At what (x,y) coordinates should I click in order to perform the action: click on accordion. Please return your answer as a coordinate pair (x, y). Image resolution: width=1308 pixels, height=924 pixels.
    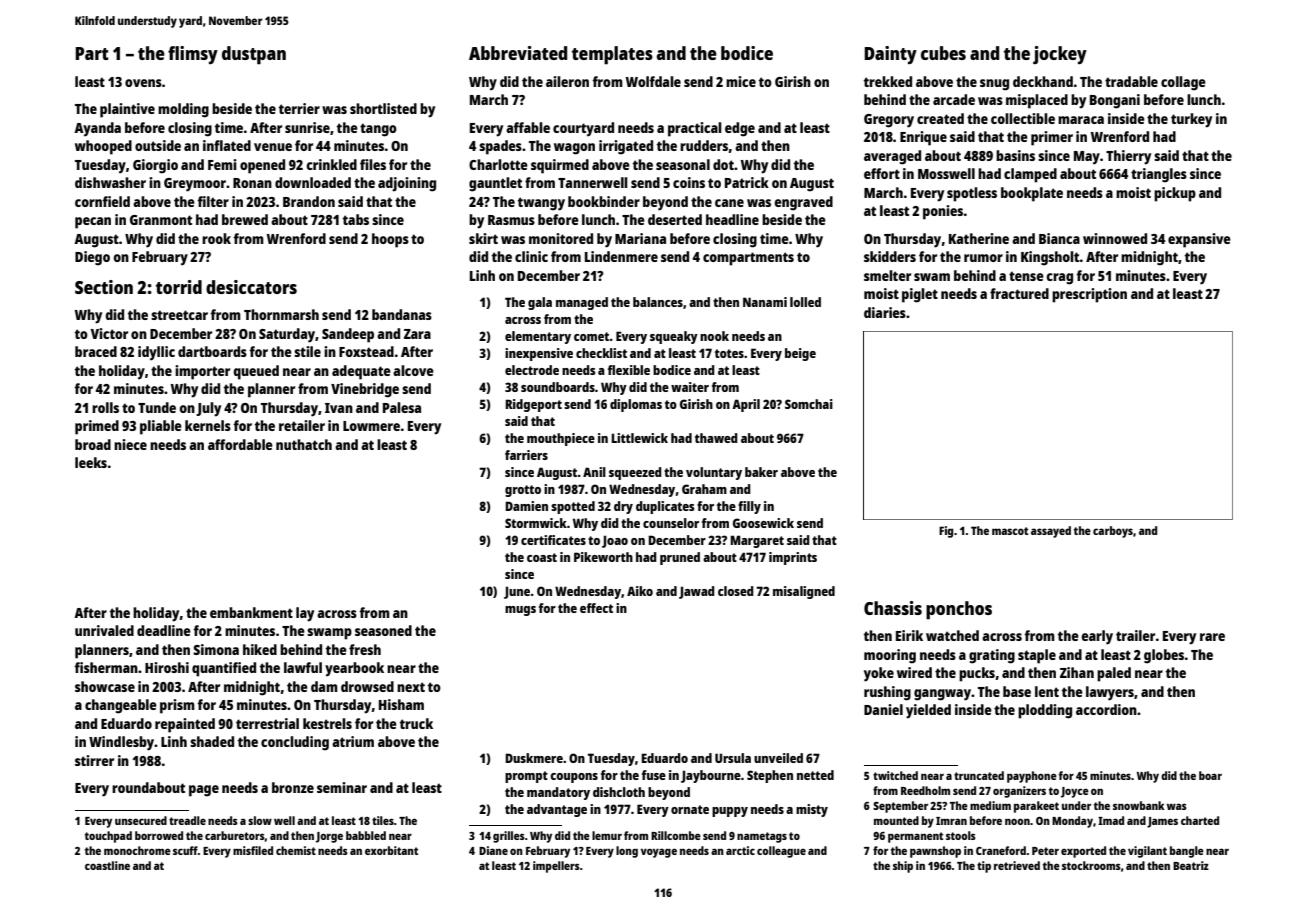
    Looking at the image, I should click on (1106, 709).
